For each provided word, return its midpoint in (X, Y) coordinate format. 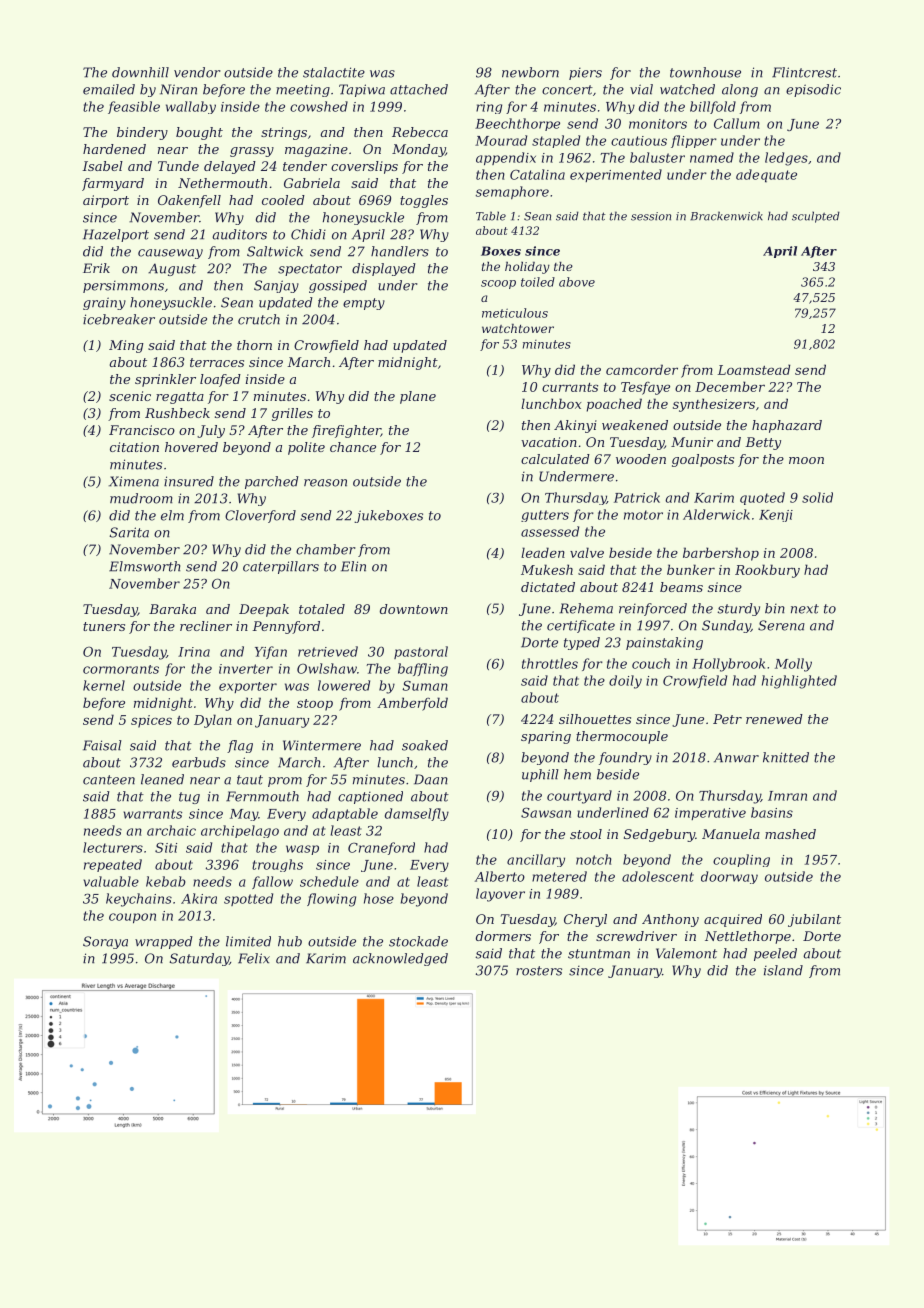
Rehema (586, 608)
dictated (548, 587)
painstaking (664, 643)
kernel (104, 685)
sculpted (816, 217)
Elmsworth (144, 566)
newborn (530, 72)
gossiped (338, 286)
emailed (109, 89)
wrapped (164, 942)
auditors (239, 234)
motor (643, 515)
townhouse (705, 72)
